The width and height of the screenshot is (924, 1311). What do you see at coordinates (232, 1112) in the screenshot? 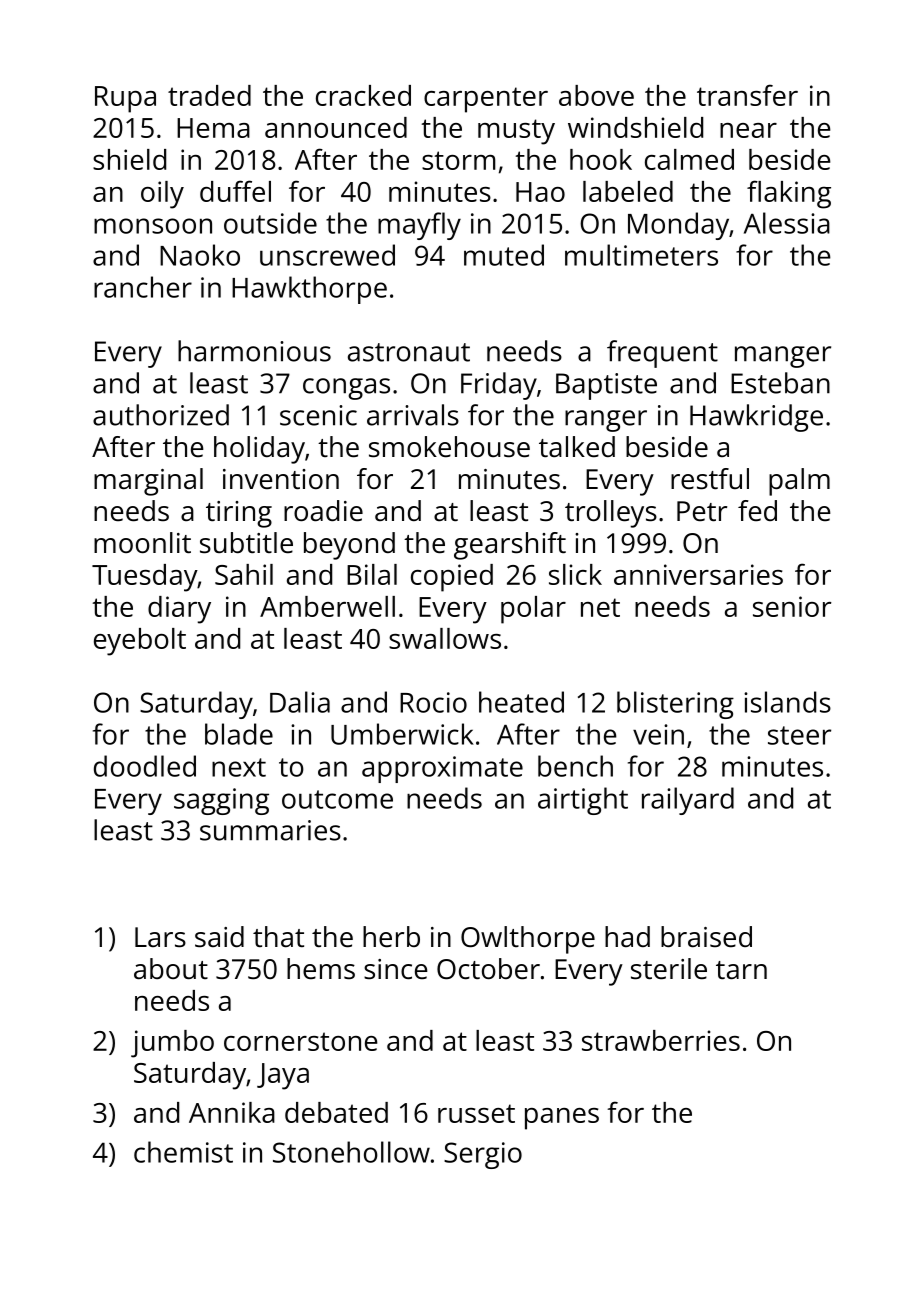
I see `Annika` at bounding box center [232, 1112].
